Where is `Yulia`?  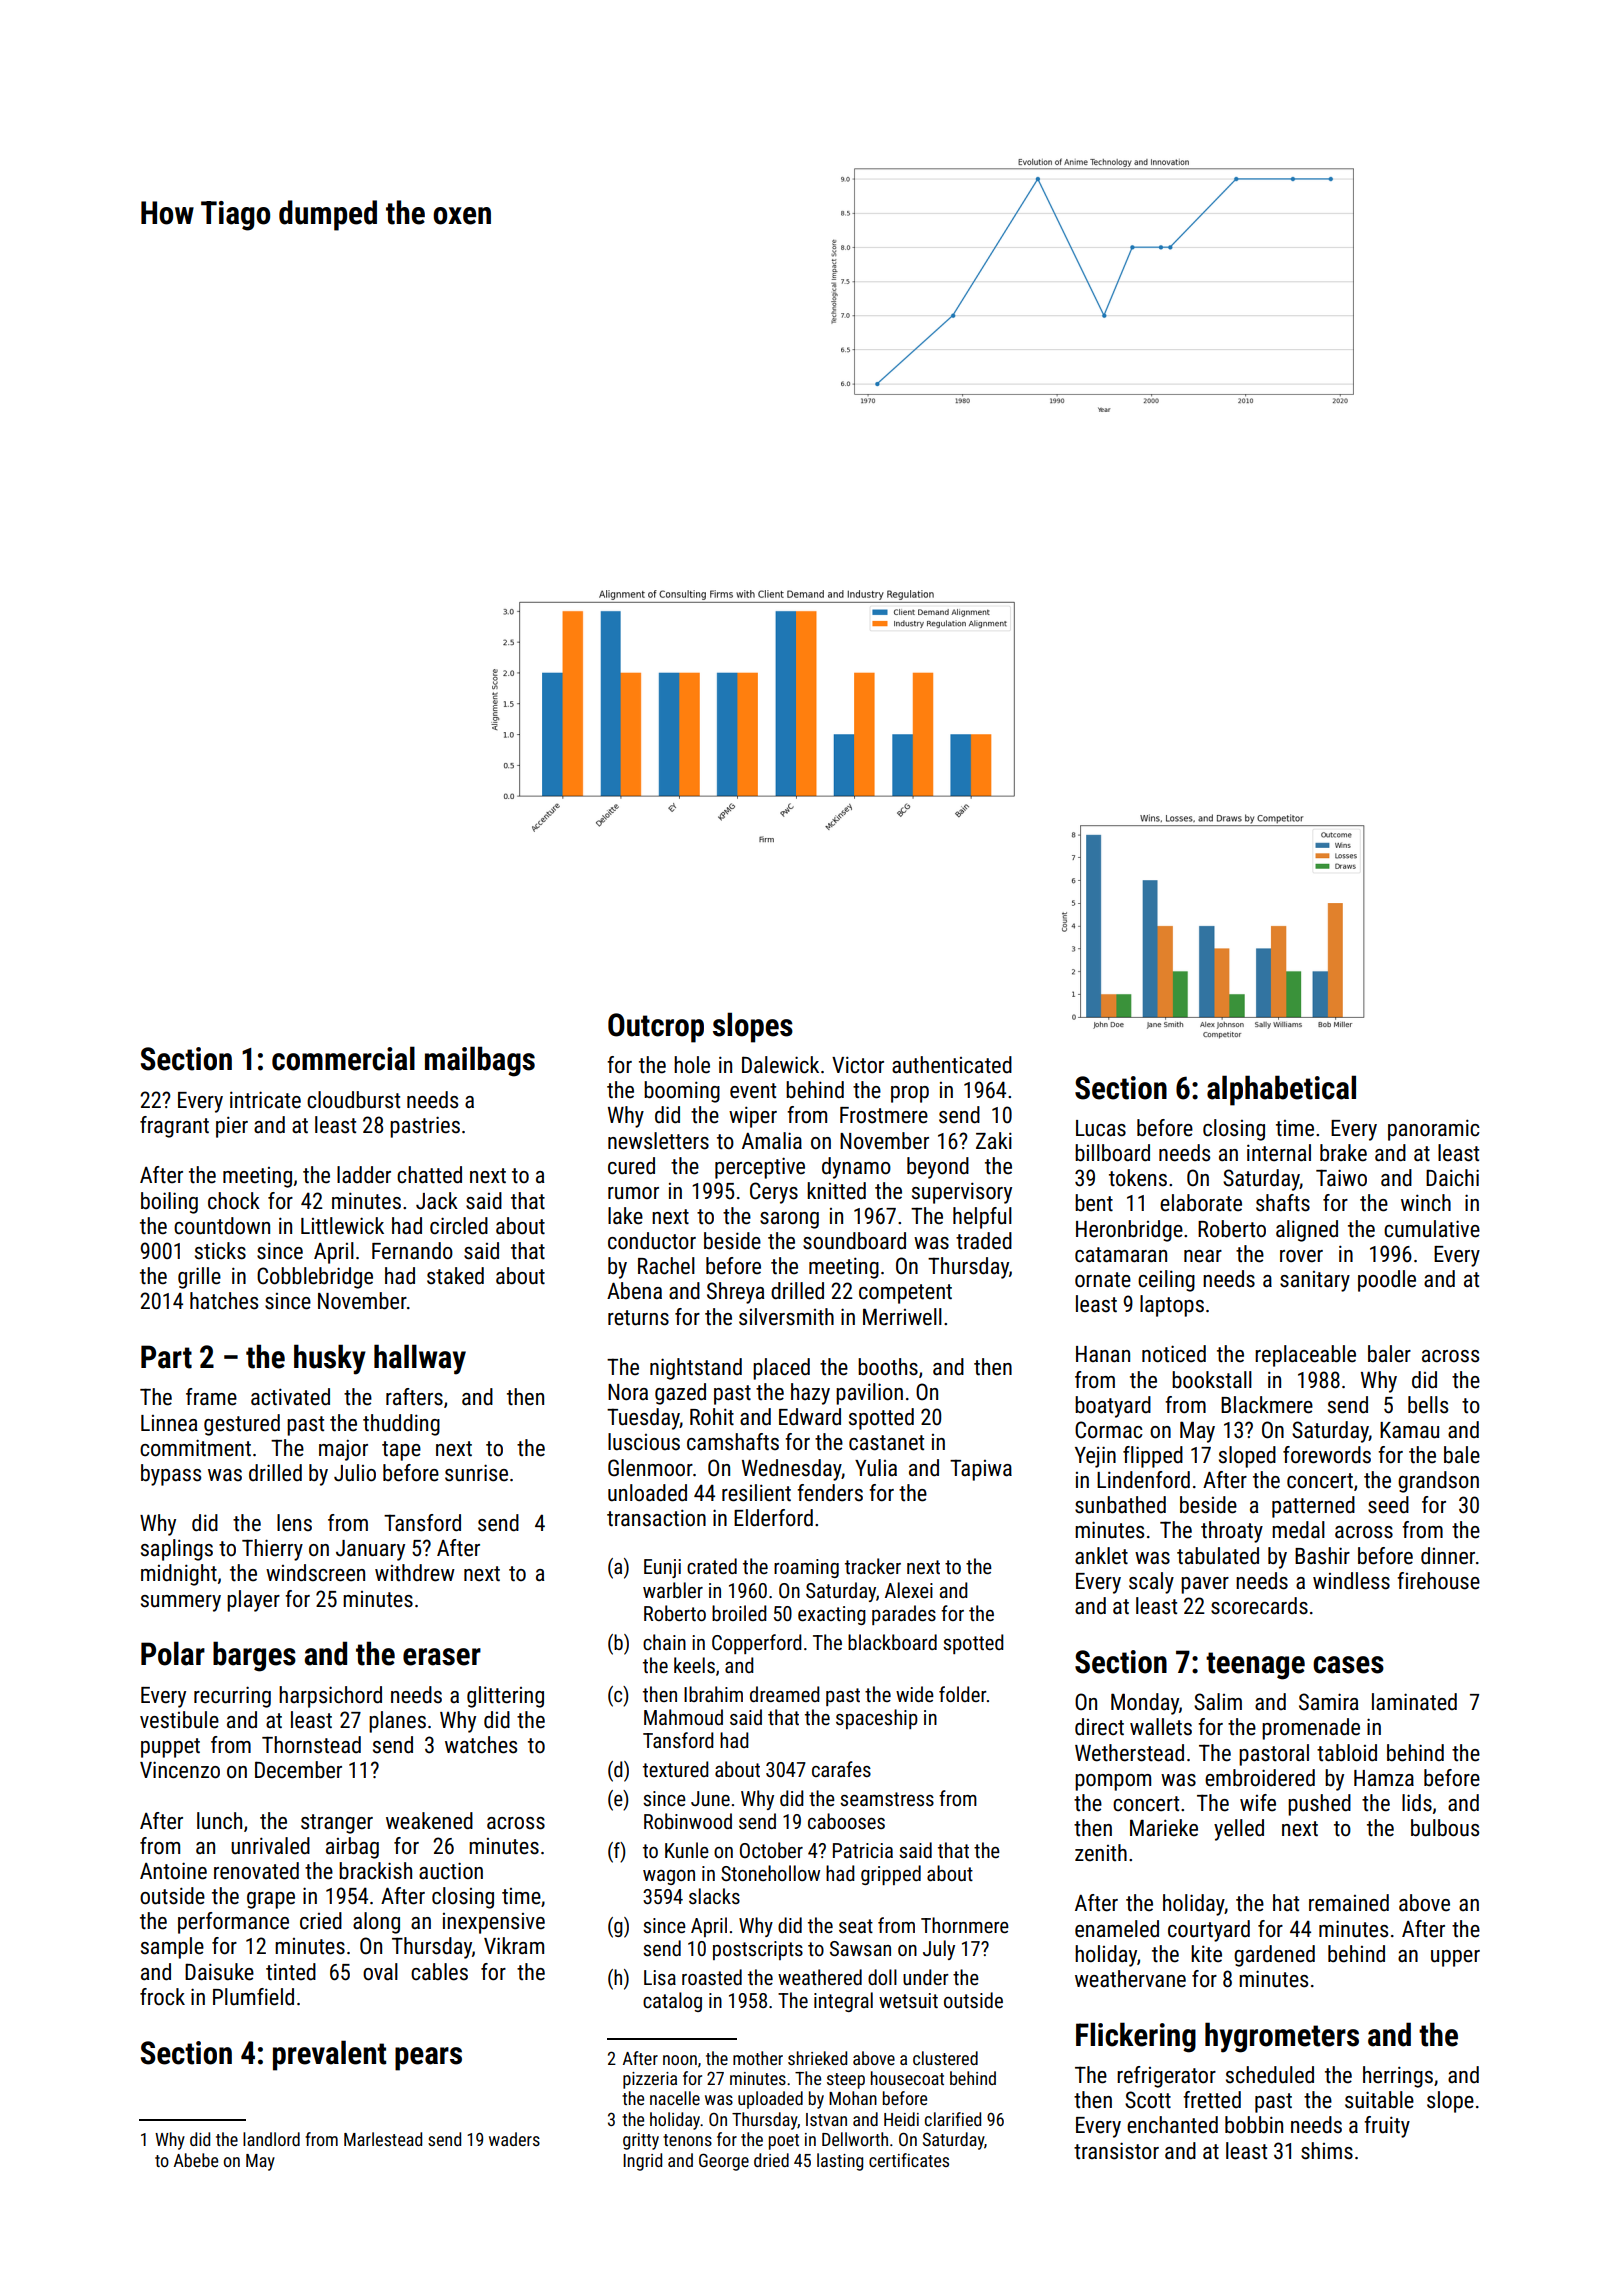
Yulia is located at coordinates (876, 1468).
